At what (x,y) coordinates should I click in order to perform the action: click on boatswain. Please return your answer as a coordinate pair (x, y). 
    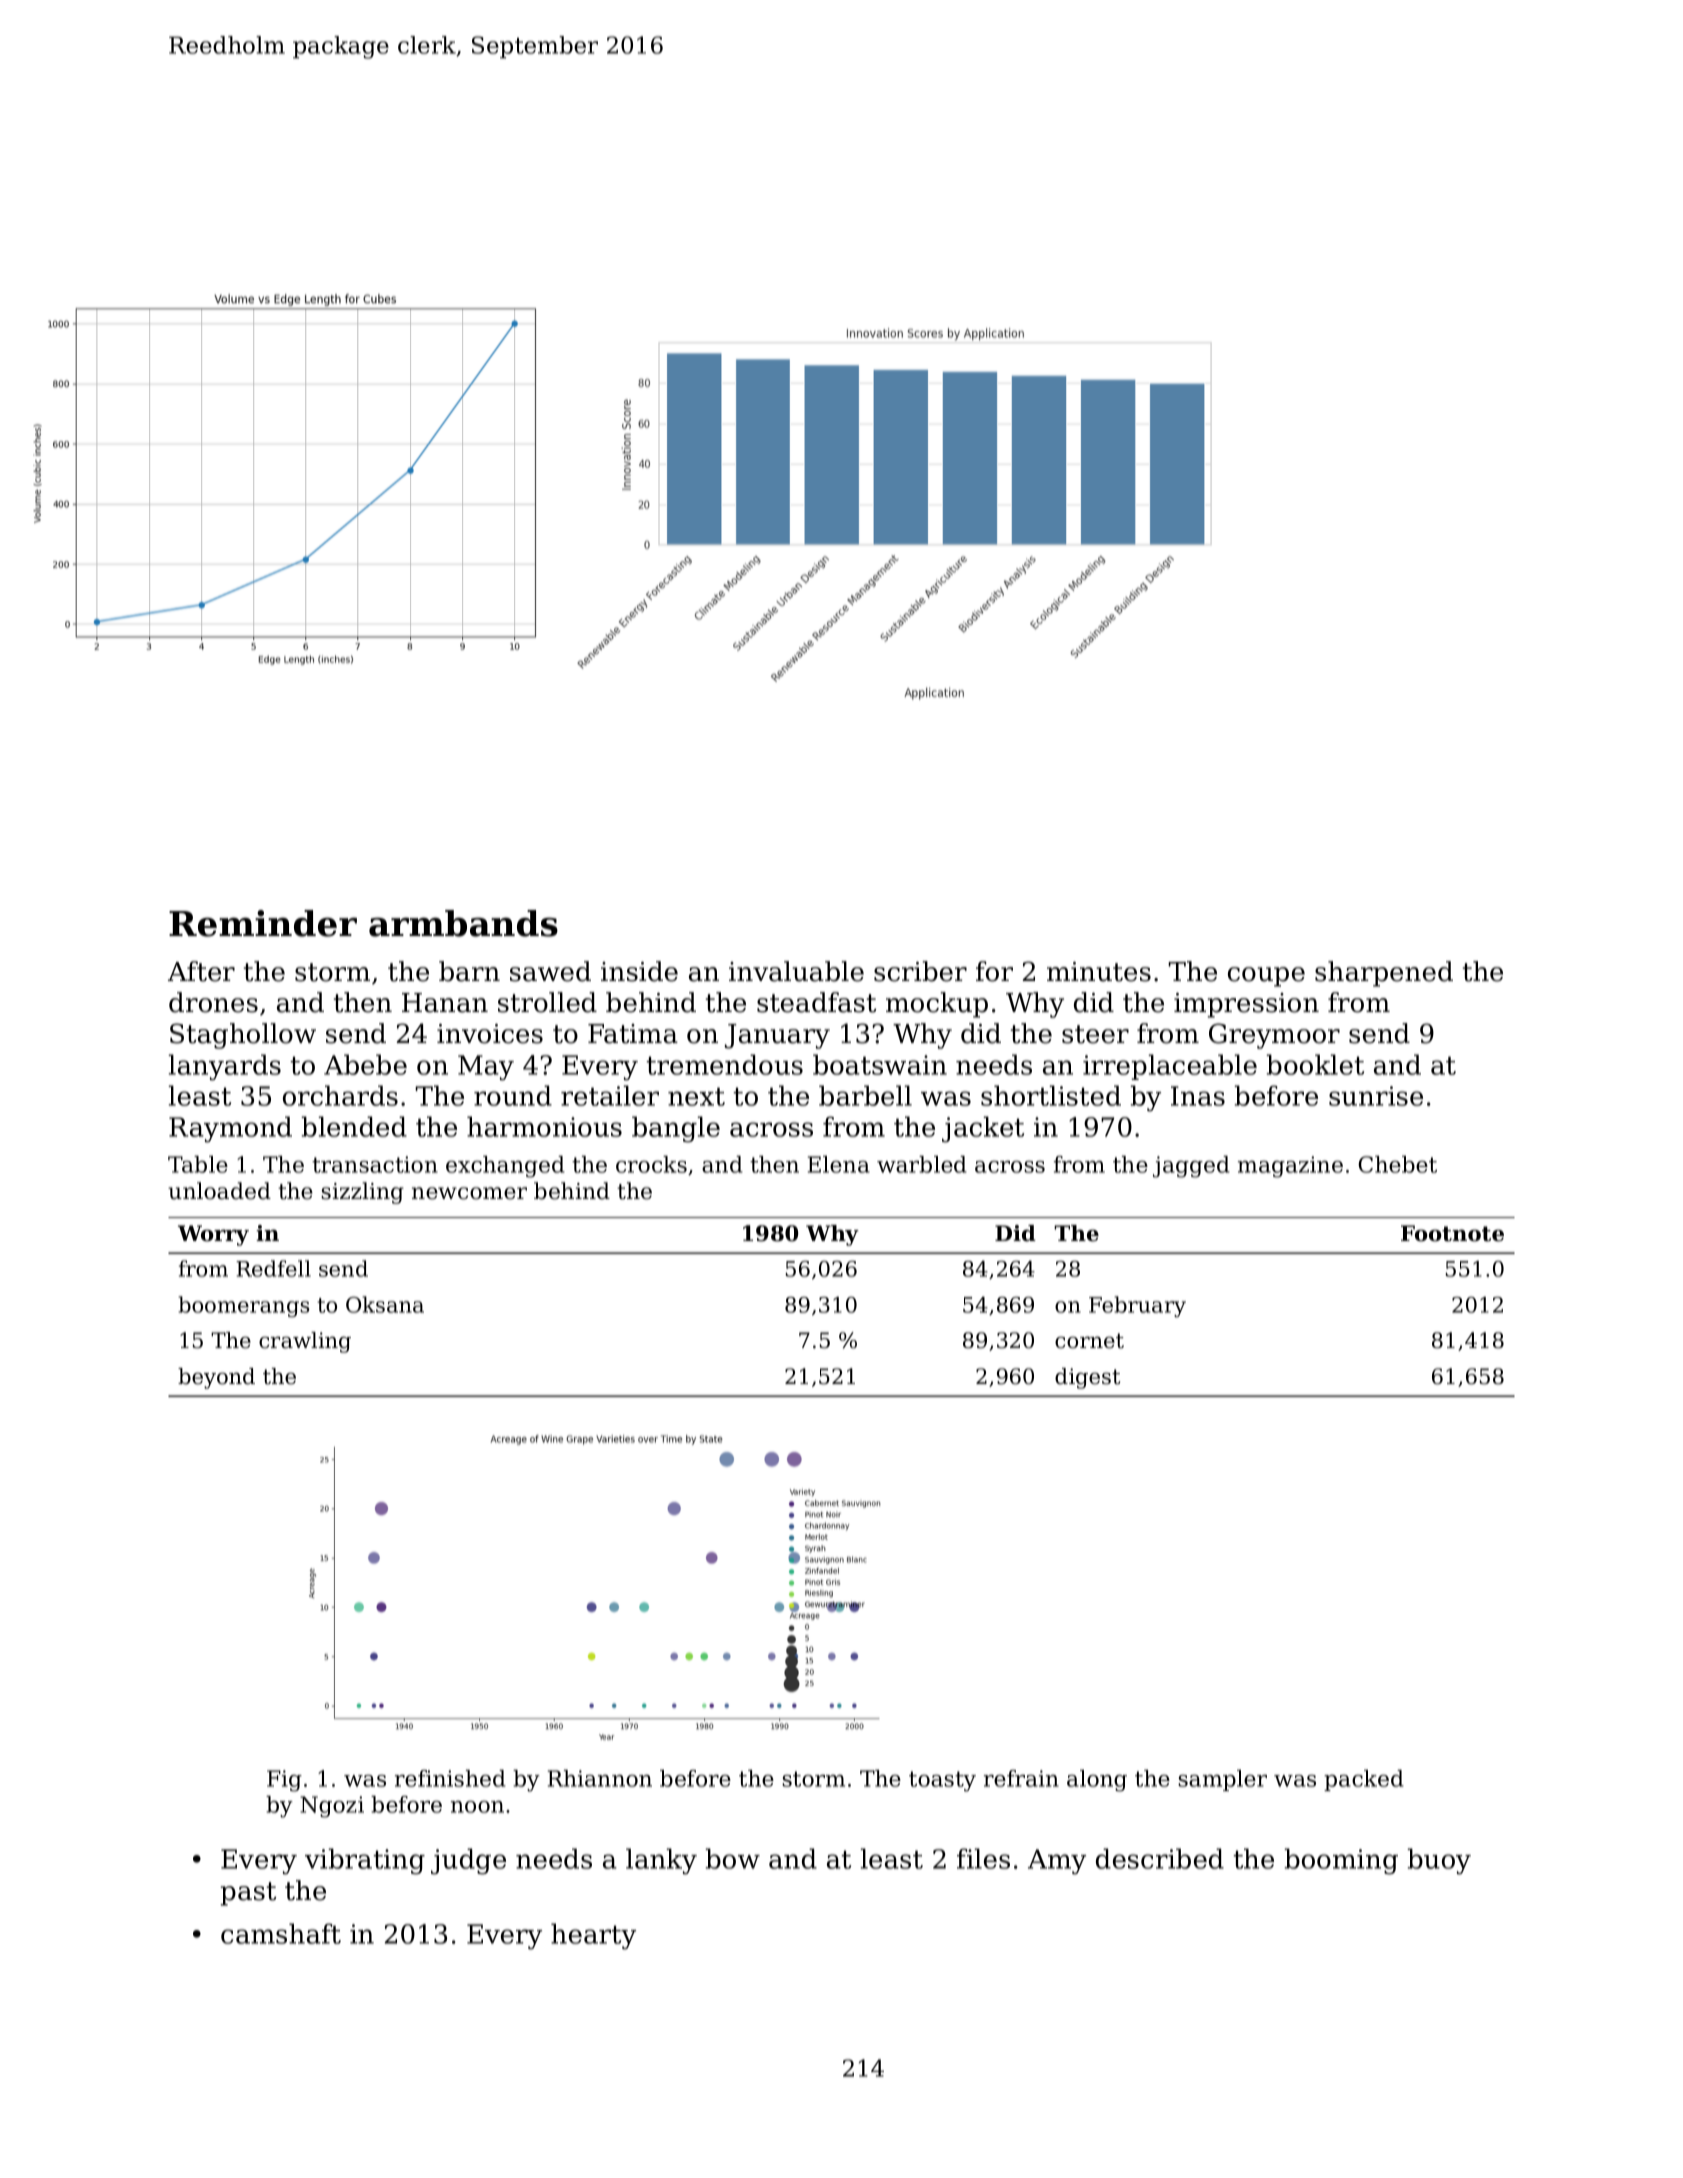
    Looking at the image, I should click on (880, 1064).
